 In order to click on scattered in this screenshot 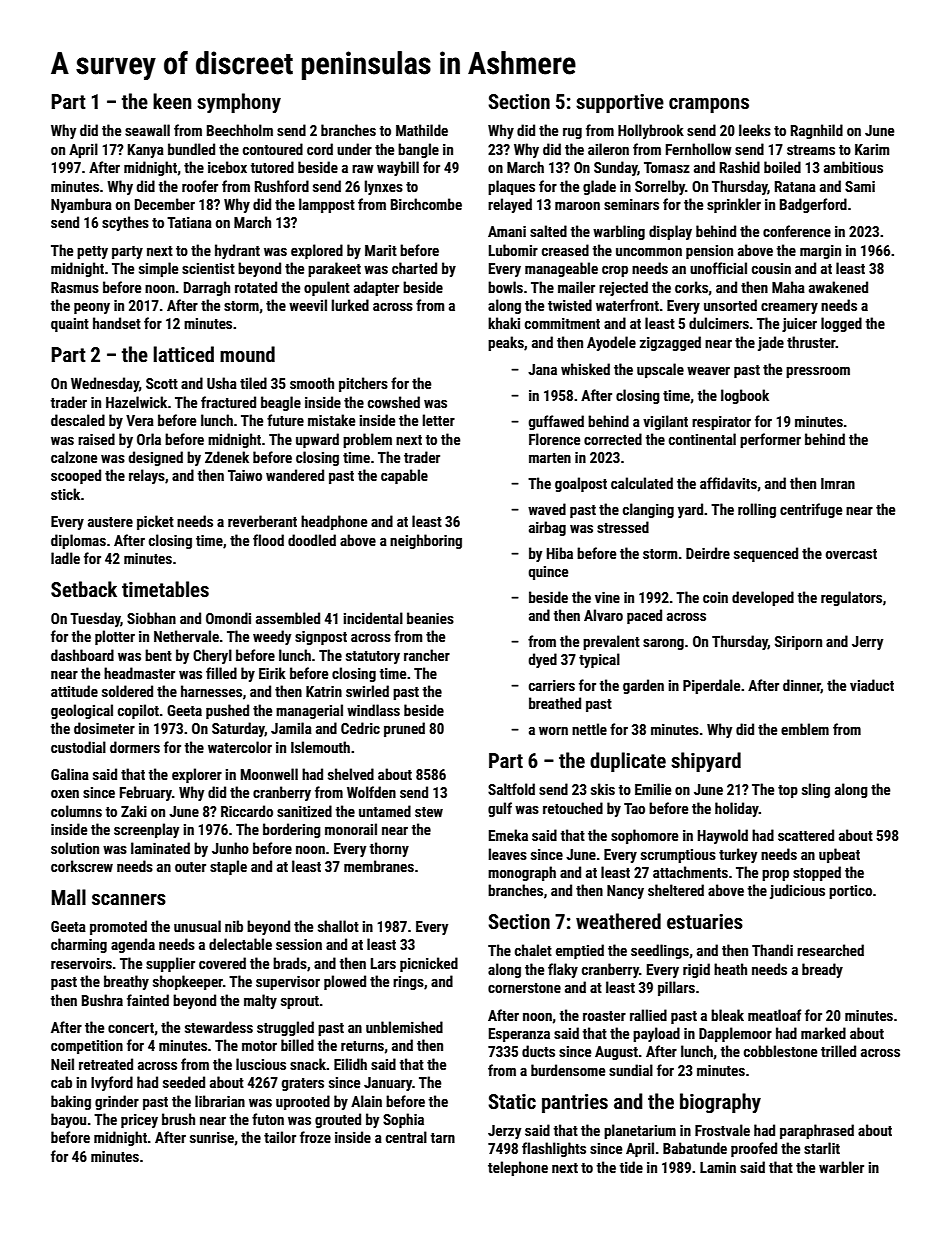, I will do `click(806, 835)`.
